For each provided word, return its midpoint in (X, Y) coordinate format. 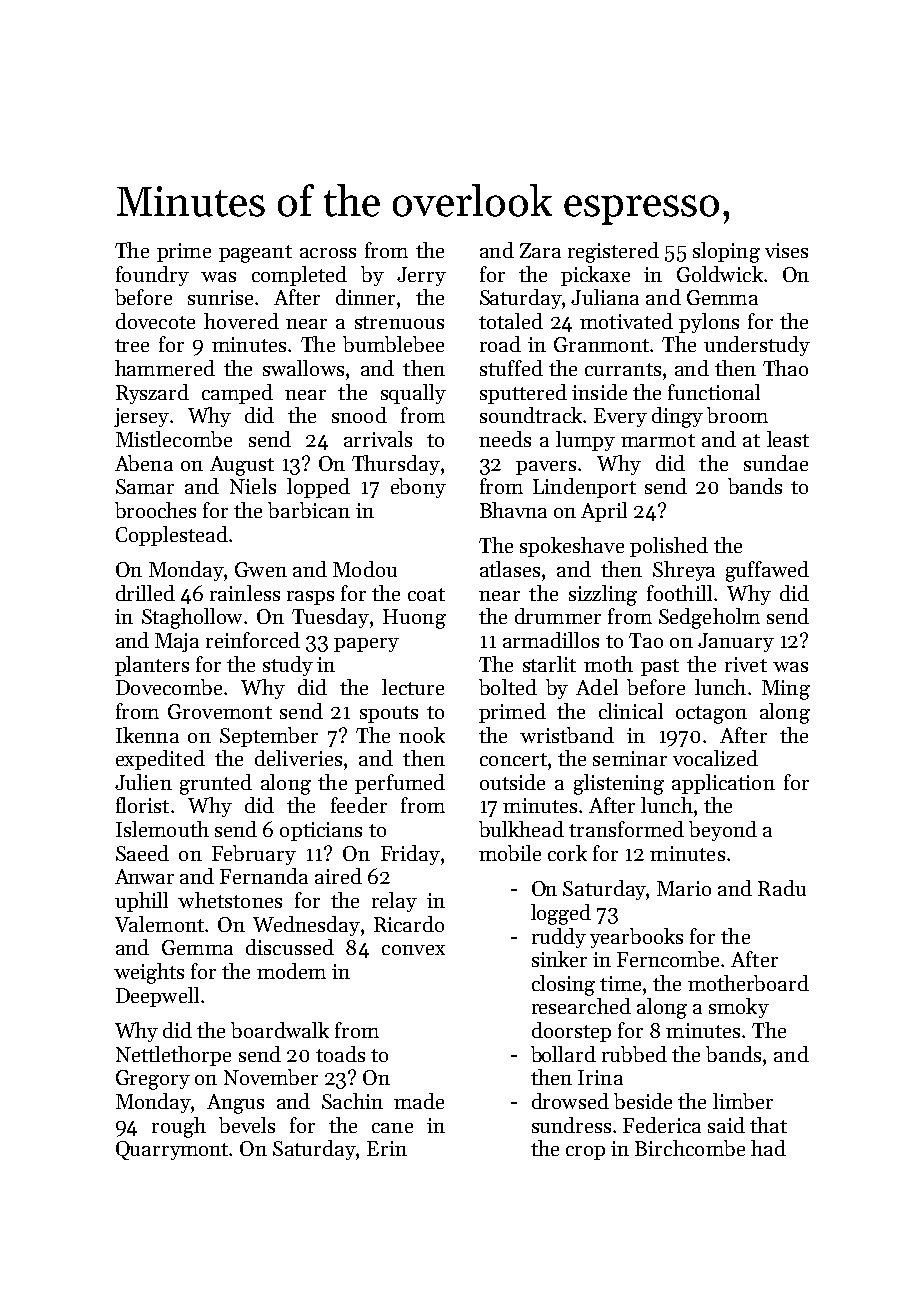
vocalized (715, 758)
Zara (540, 250)
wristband (567, 735)
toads (340, 1054)
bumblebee (393, 344)
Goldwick (720, 274)
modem (291, 971)
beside (643, 1101)
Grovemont (220, 711)
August (242, 466)
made (419, 1101)
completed (299, 276)
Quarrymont (173, 1150)
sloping (726, 252)
